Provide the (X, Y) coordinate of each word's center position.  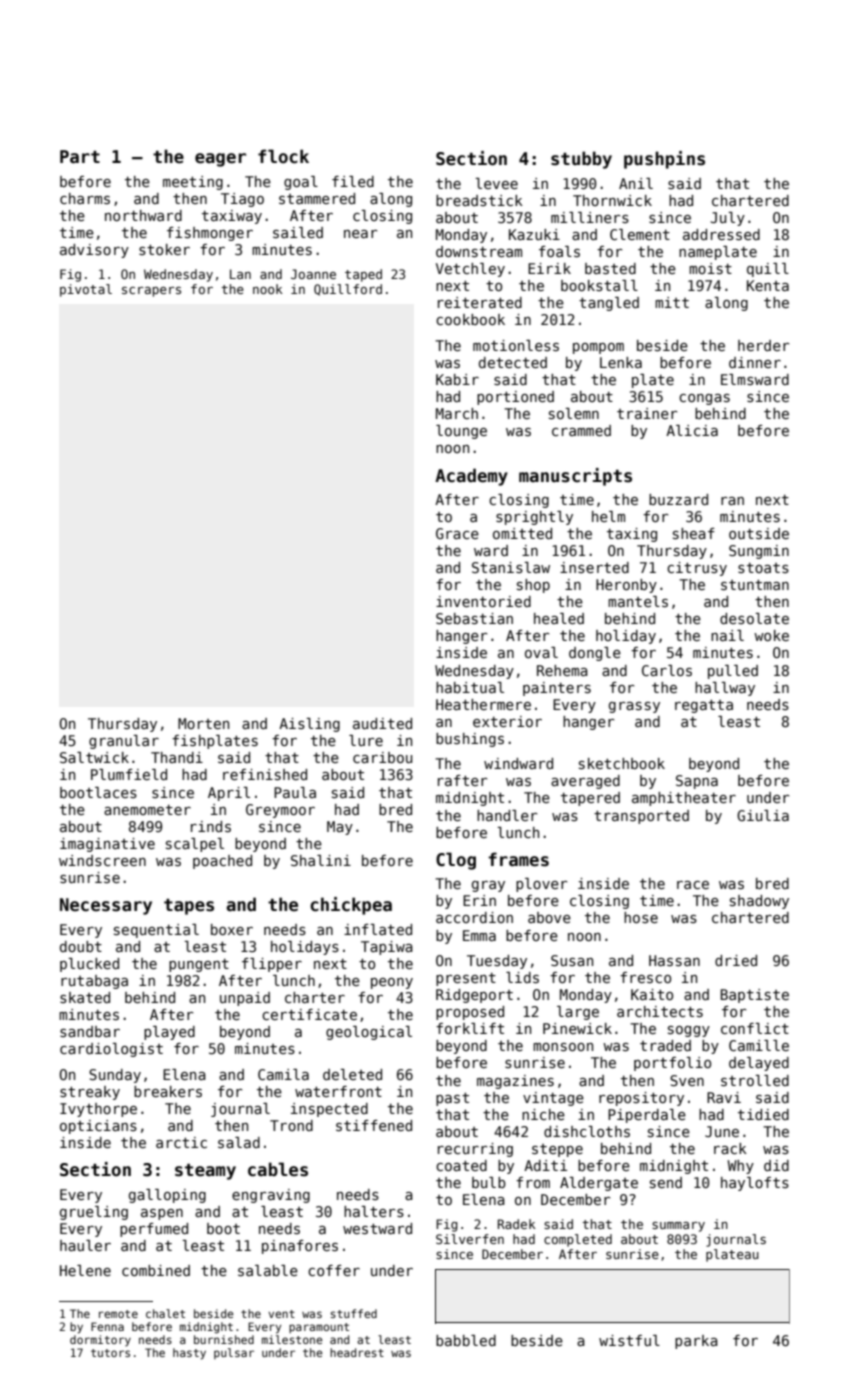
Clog (456, 861)
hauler (85, 1245)
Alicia (692, 430)
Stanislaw (511, 567)
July (727, 219)
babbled (466, 1340)
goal (301, 183)
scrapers (151, 292)
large (578, 1013)
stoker (164, 249)
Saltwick (94, 757)
